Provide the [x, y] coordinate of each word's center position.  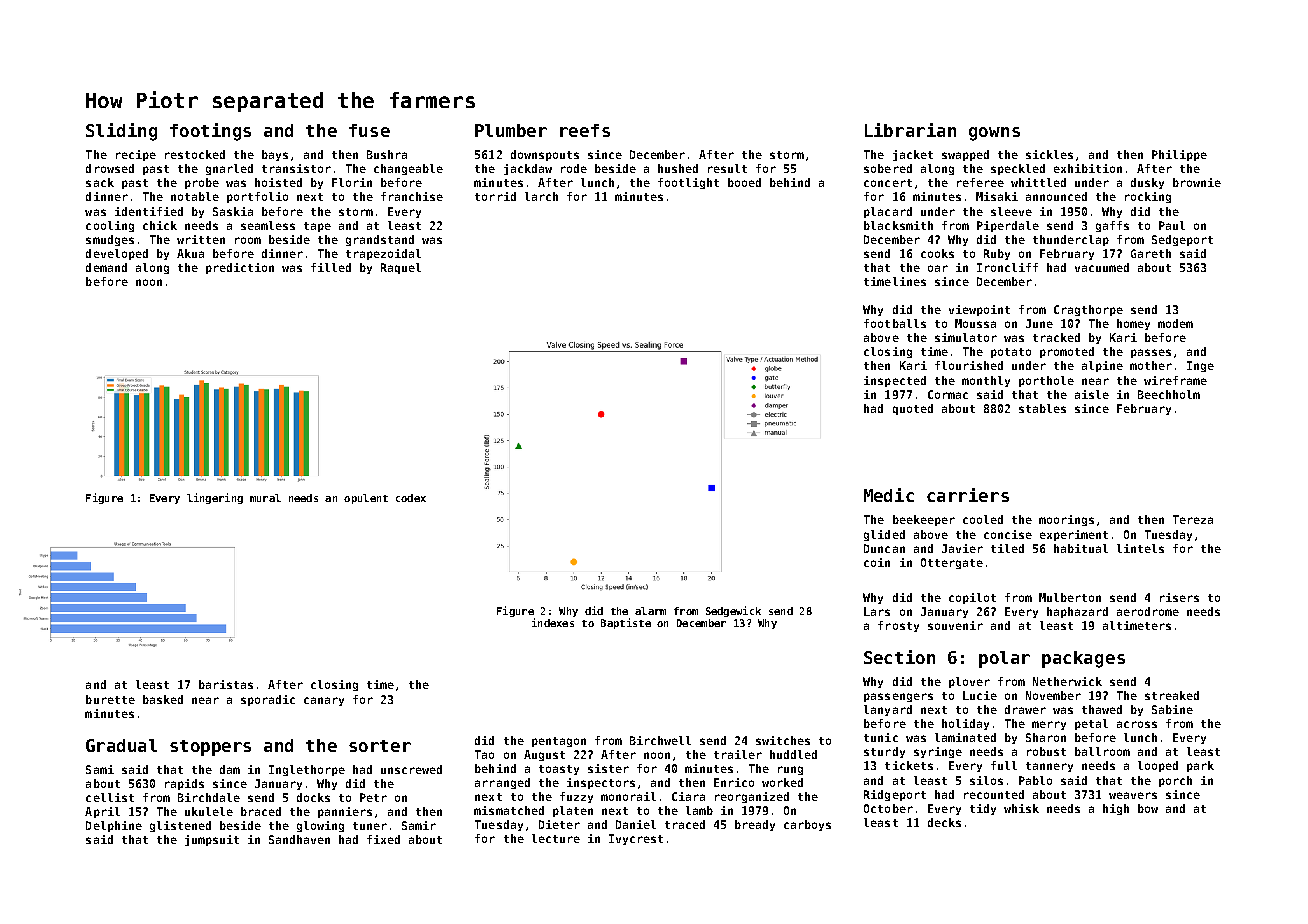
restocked [195, 154]
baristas [226, 684]
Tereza [1193, 519]
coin [877, 562]
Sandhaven [299, 839]
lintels [1140, 548]
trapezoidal [383, 254]
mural [265, 498]
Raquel [401, 268]
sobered [888, 168]
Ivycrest [636, 839]
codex [411, 498]
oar [938, 268]
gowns [994, 134]
